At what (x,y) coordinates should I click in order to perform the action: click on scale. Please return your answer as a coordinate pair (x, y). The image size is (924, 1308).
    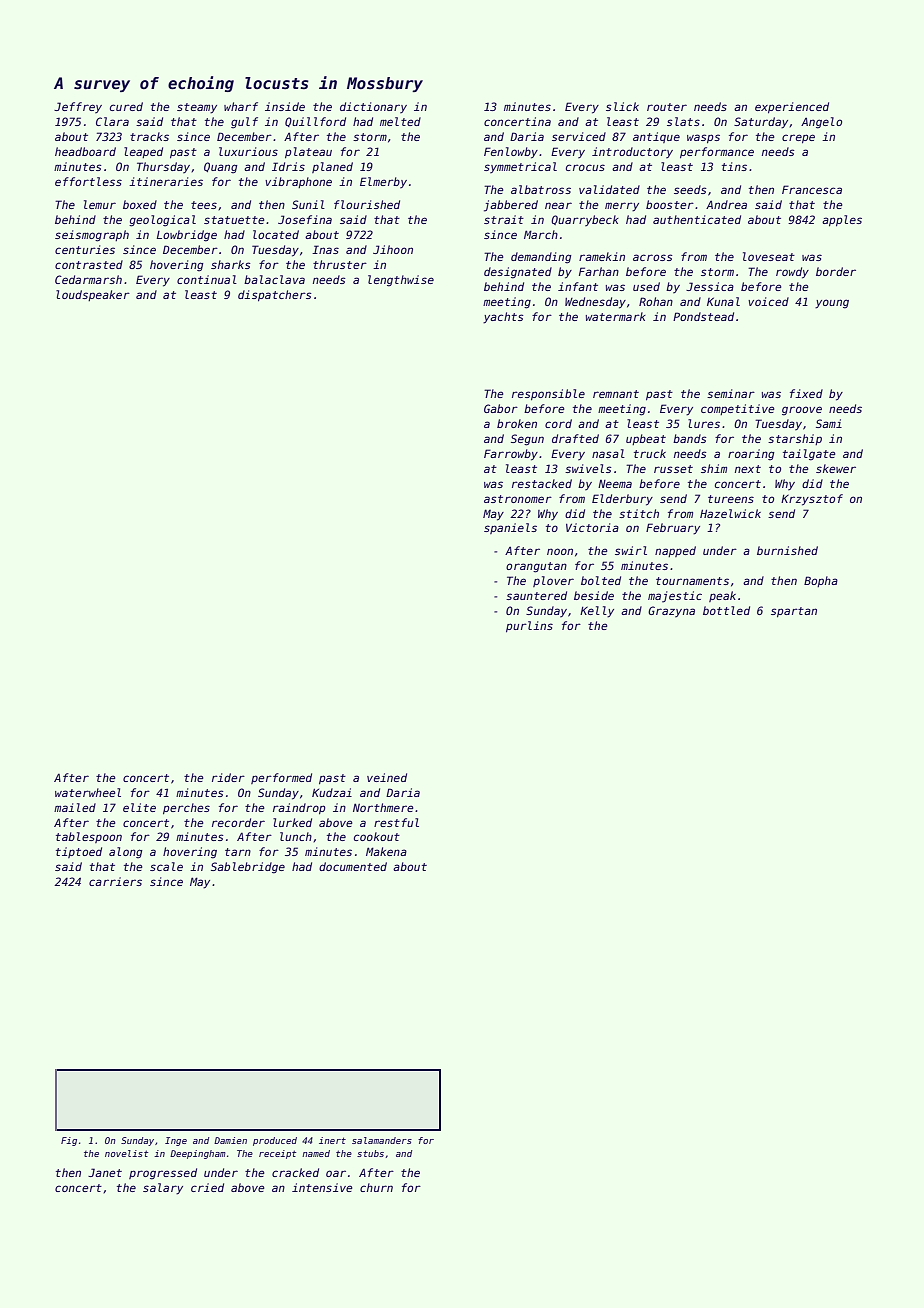
    Looking at the image, I should click on (166, 866).
